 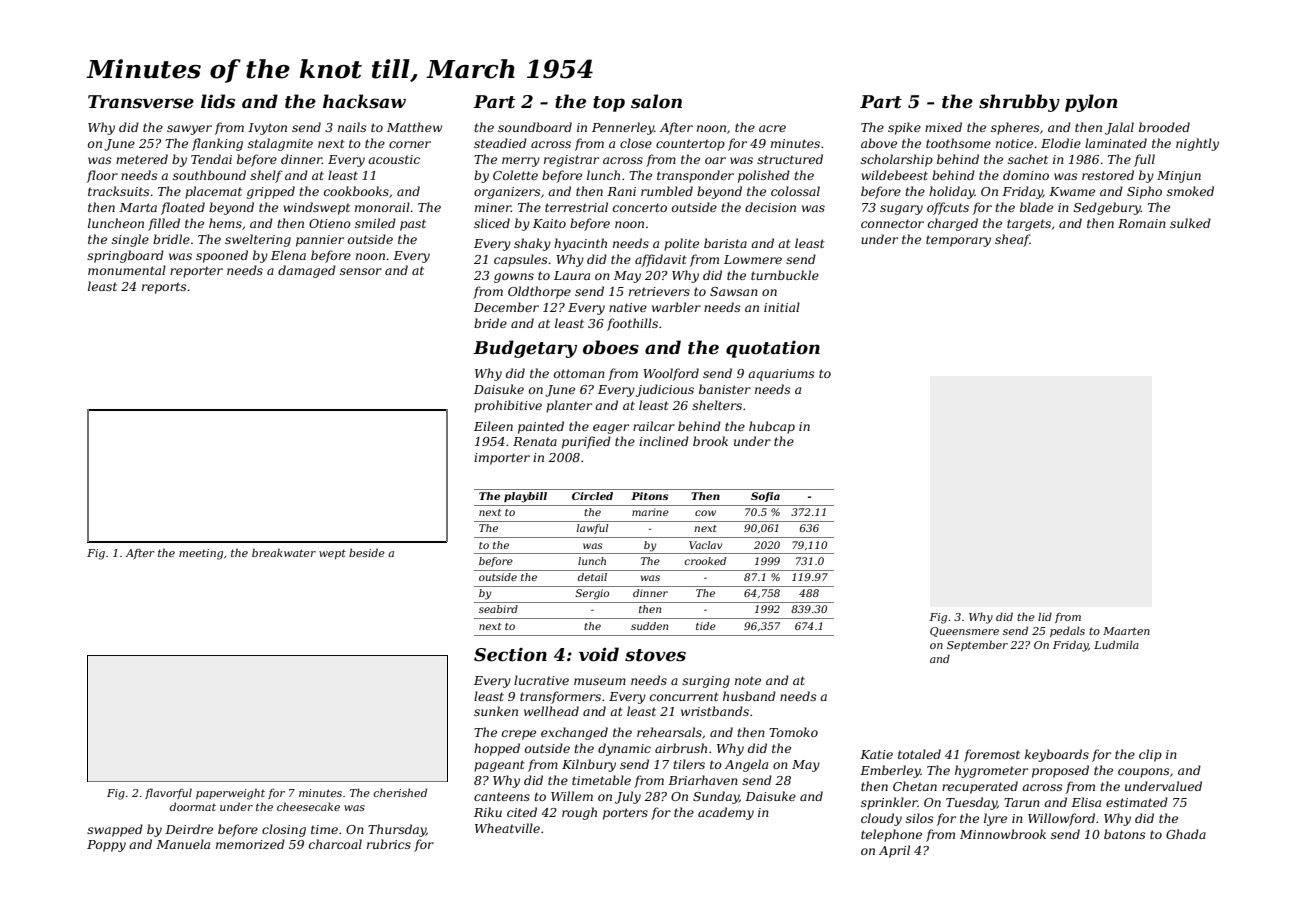 What do you see at coordinates (499, 766) in the screenshot?
I see `pageant` at bounding box center [499, 766].
